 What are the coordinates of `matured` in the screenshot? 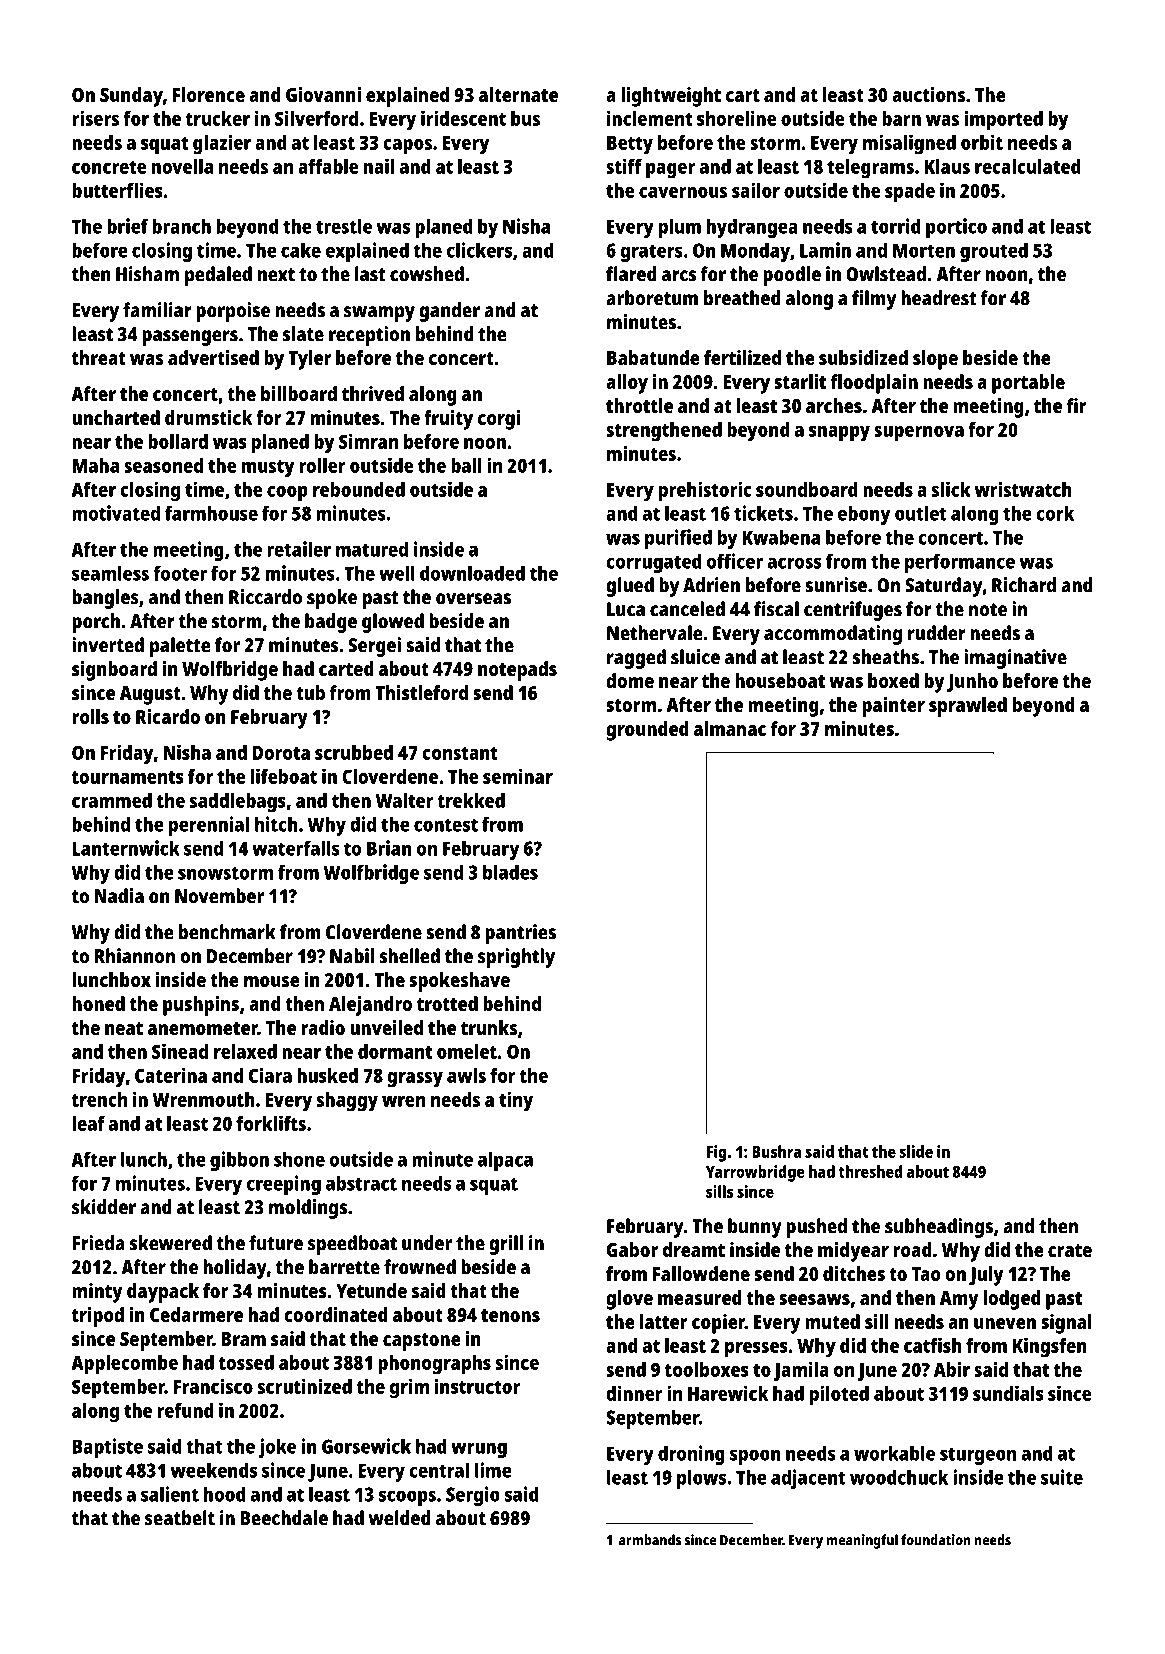 It's located at (372, 549).
